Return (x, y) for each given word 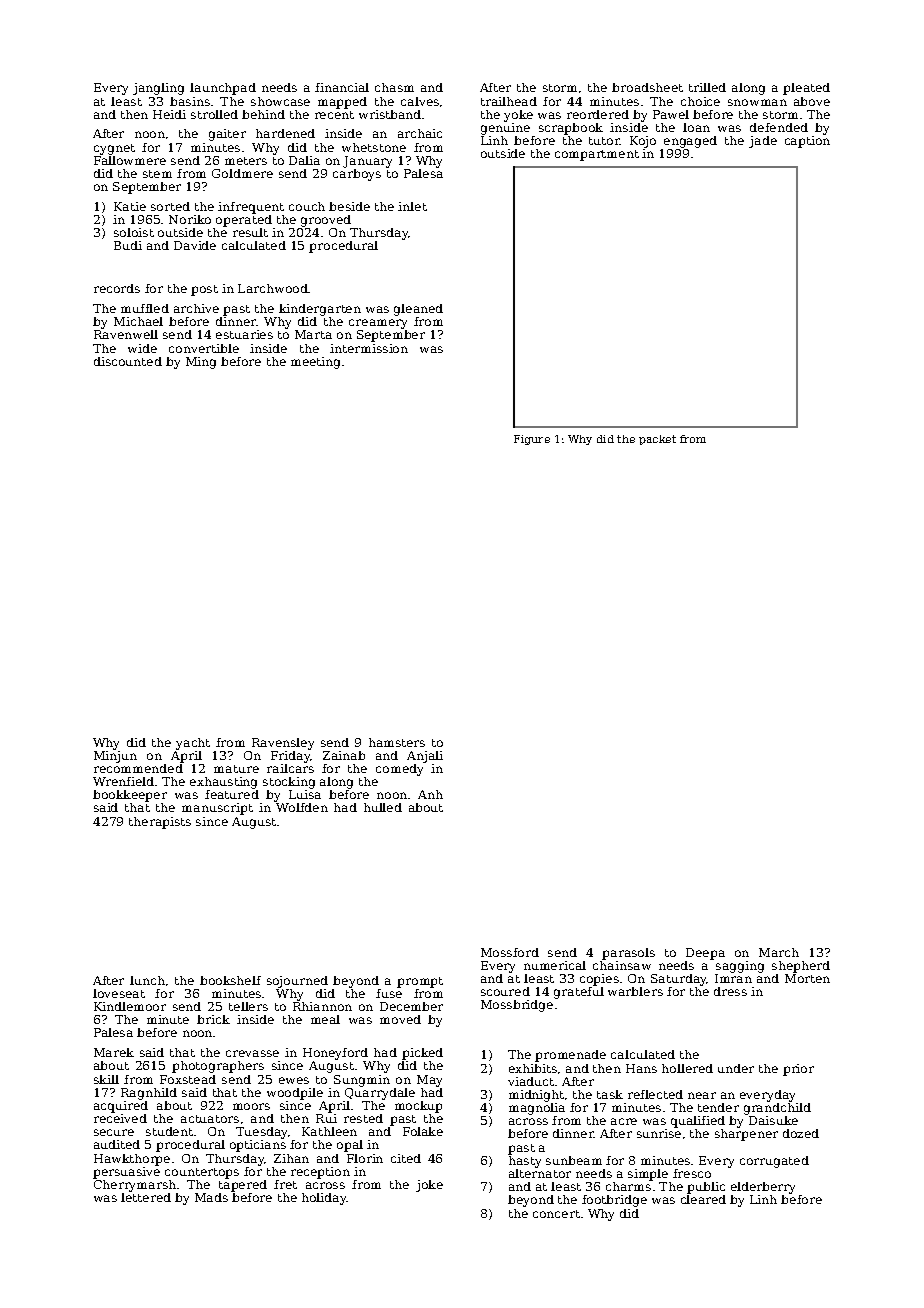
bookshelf (230, 980)
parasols (628, 954)
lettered (146, 1197)
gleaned (418, 310)
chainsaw (622, 965)
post (204, 290)
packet (657, 440)
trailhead (509, 101)
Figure (532, 440)
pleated (806, 89)
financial (342, 87)
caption (807, 142)
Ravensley (283, 744)
